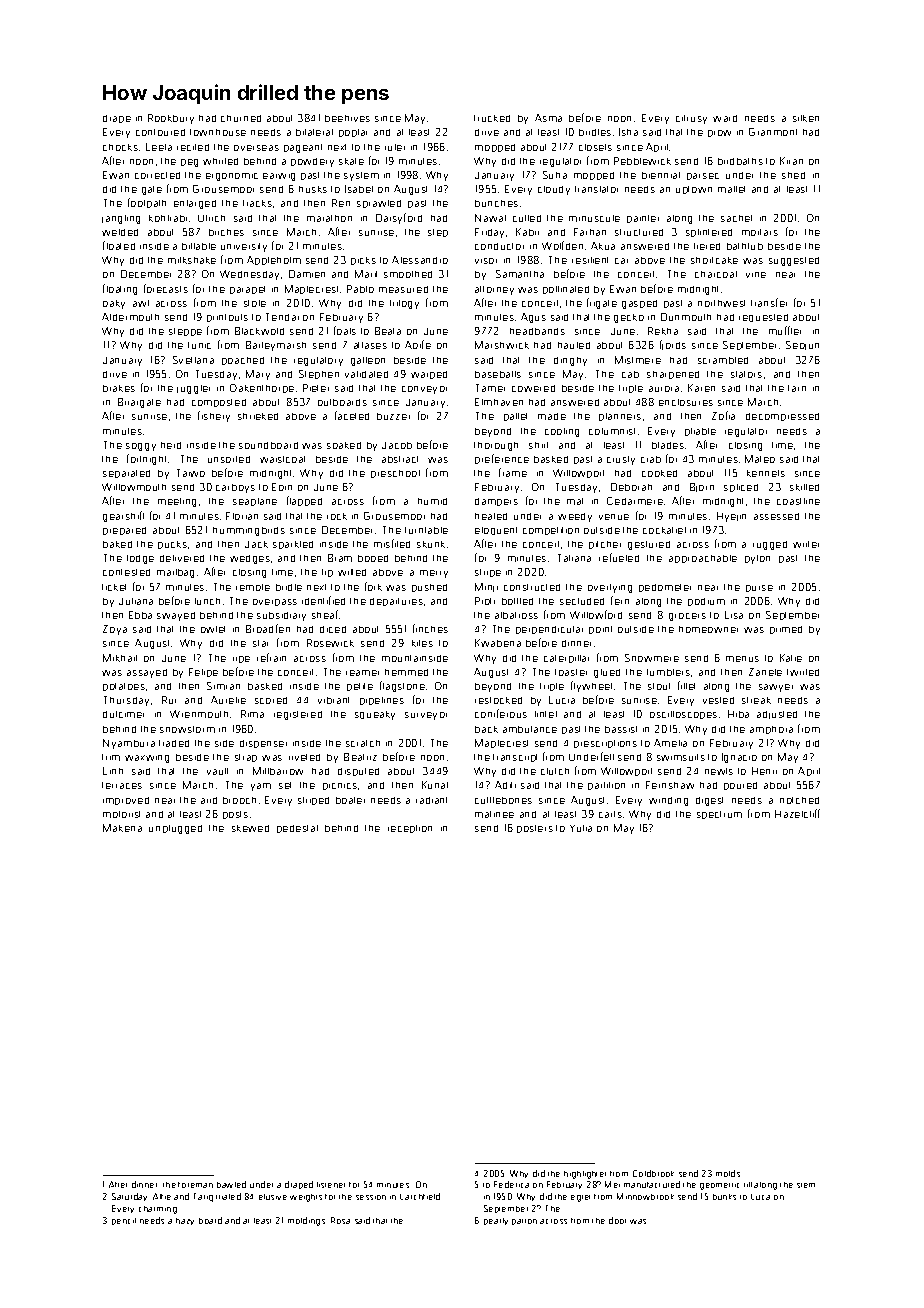 The image size is (924, 1308). What do you see at coordinates (728, 1173) in the page?
I see `molds` at bounding box center [728, 1173].
